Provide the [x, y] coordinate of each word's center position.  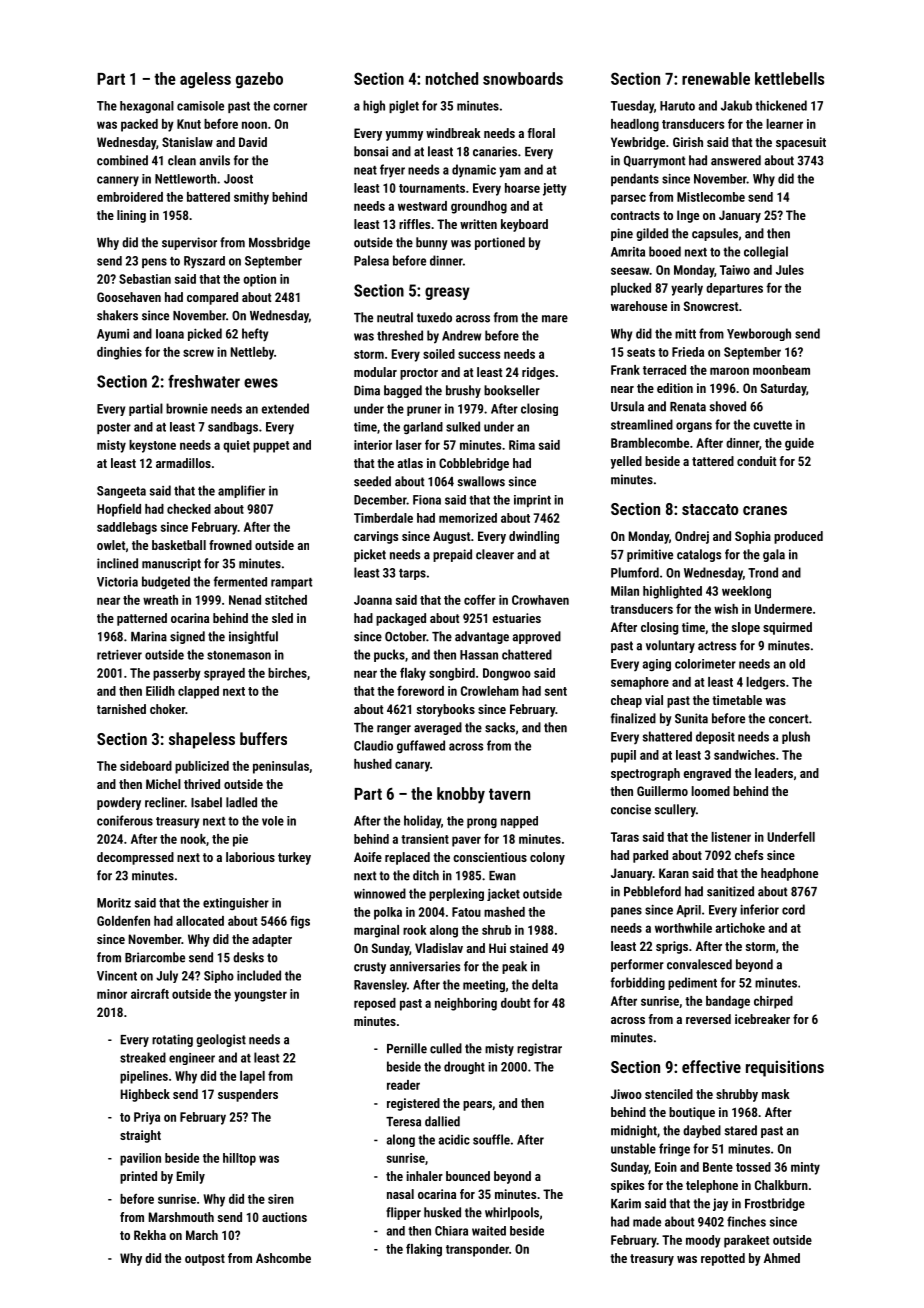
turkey [294, 858]
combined [122, 160]
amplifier [241, 491]
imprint [532, 501]
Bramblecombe [650, 443]
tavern [509, 794]
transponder [477, 1250]
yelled [626, 462]
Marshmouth [181, 1217]
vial [654, 700]
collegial [766, 252]
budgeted [166, 582]
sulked [463, 426]
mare [555, 319]
